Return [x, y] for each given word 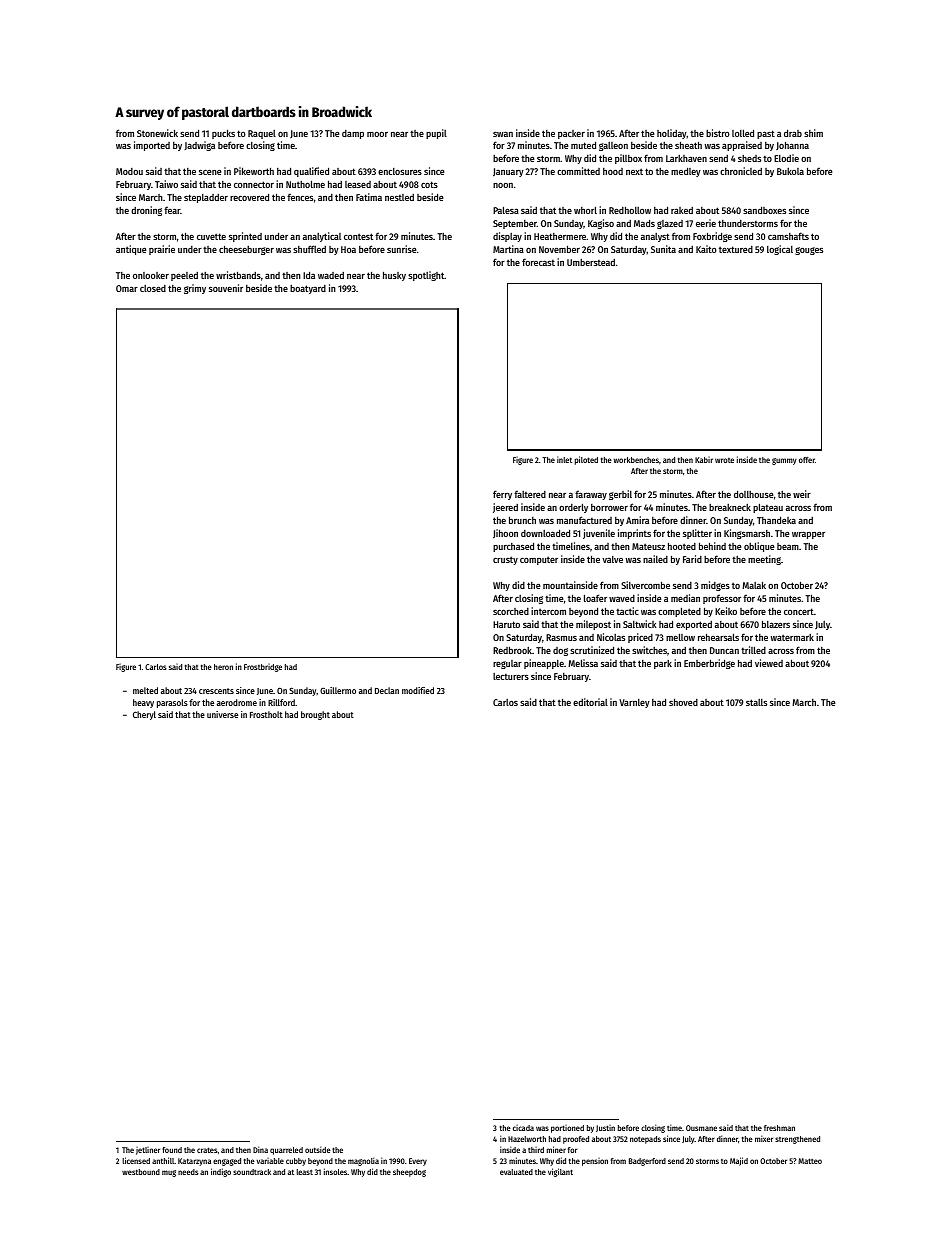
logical [780, 250]
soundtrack [252, 1172]
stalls [756, 702]
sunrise [401, 249]
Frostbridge [263, 667]
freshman [779, 1128]
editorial [590, 702]
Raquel [262, 134]
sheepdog [409, 1173]
